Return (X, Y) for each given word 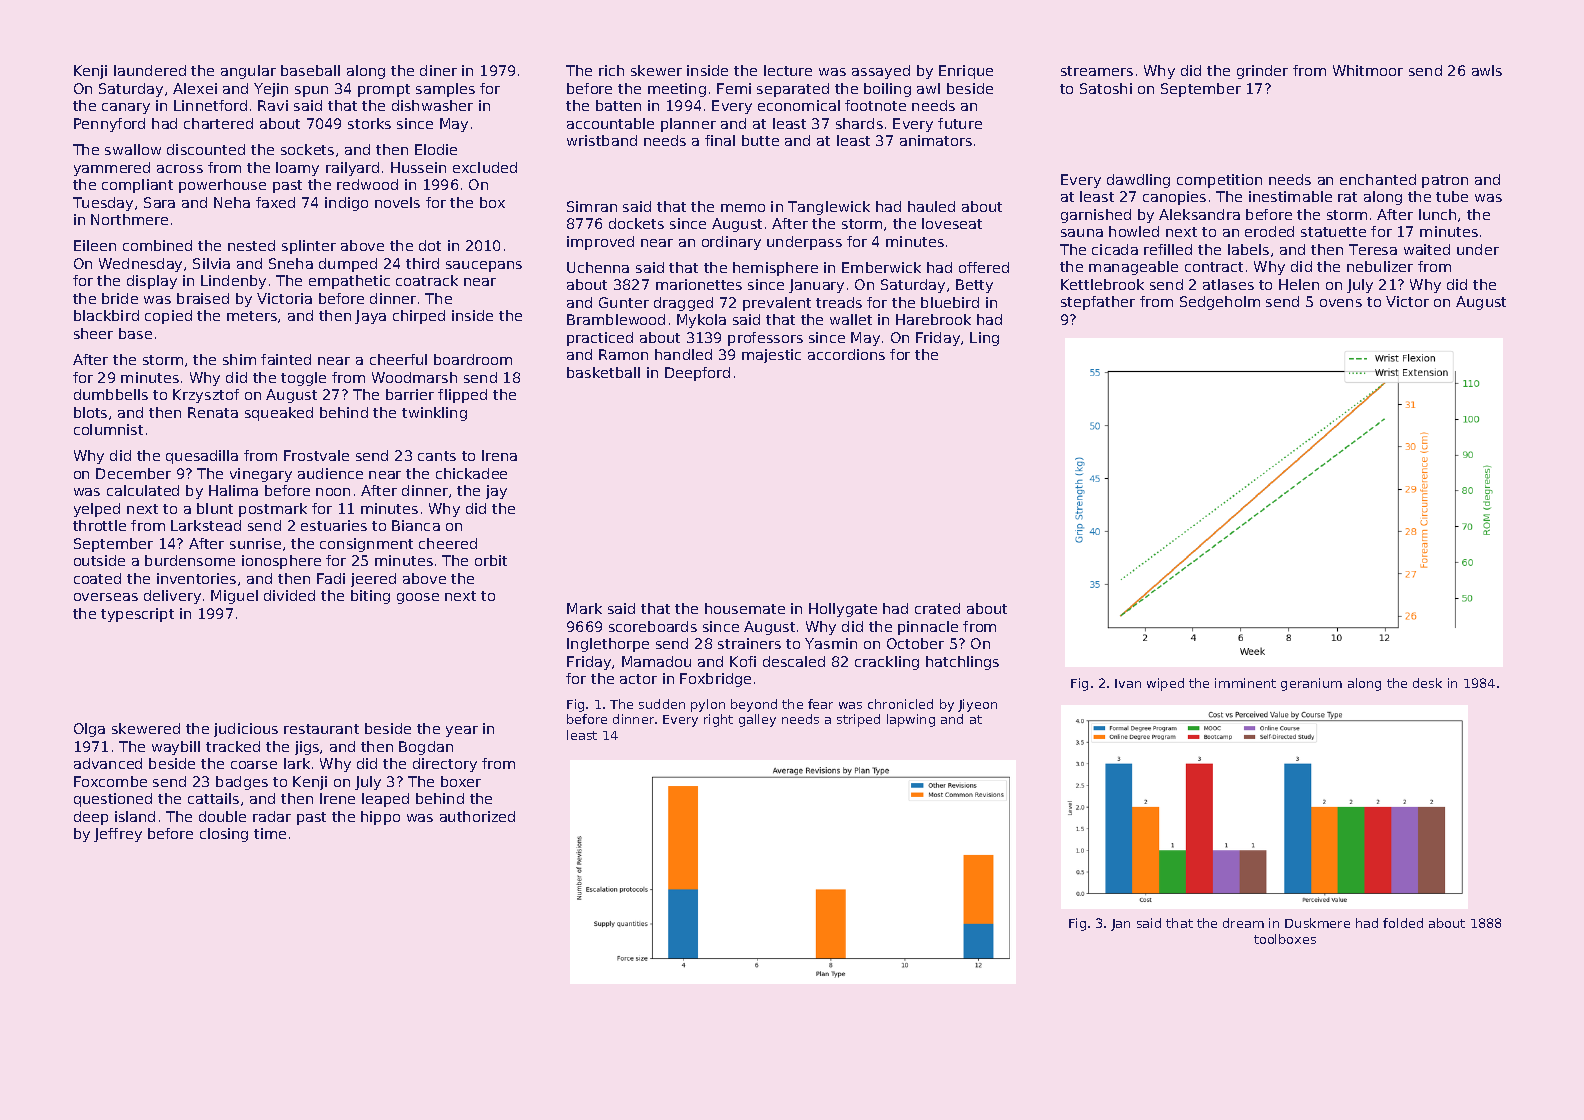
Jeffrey (118, 835)
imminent (1245, 683)
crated (937, 608)
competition (1219, 181)
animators (936, 140)
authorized (477, 816)
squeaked (279, 414)
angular (248, 72)
